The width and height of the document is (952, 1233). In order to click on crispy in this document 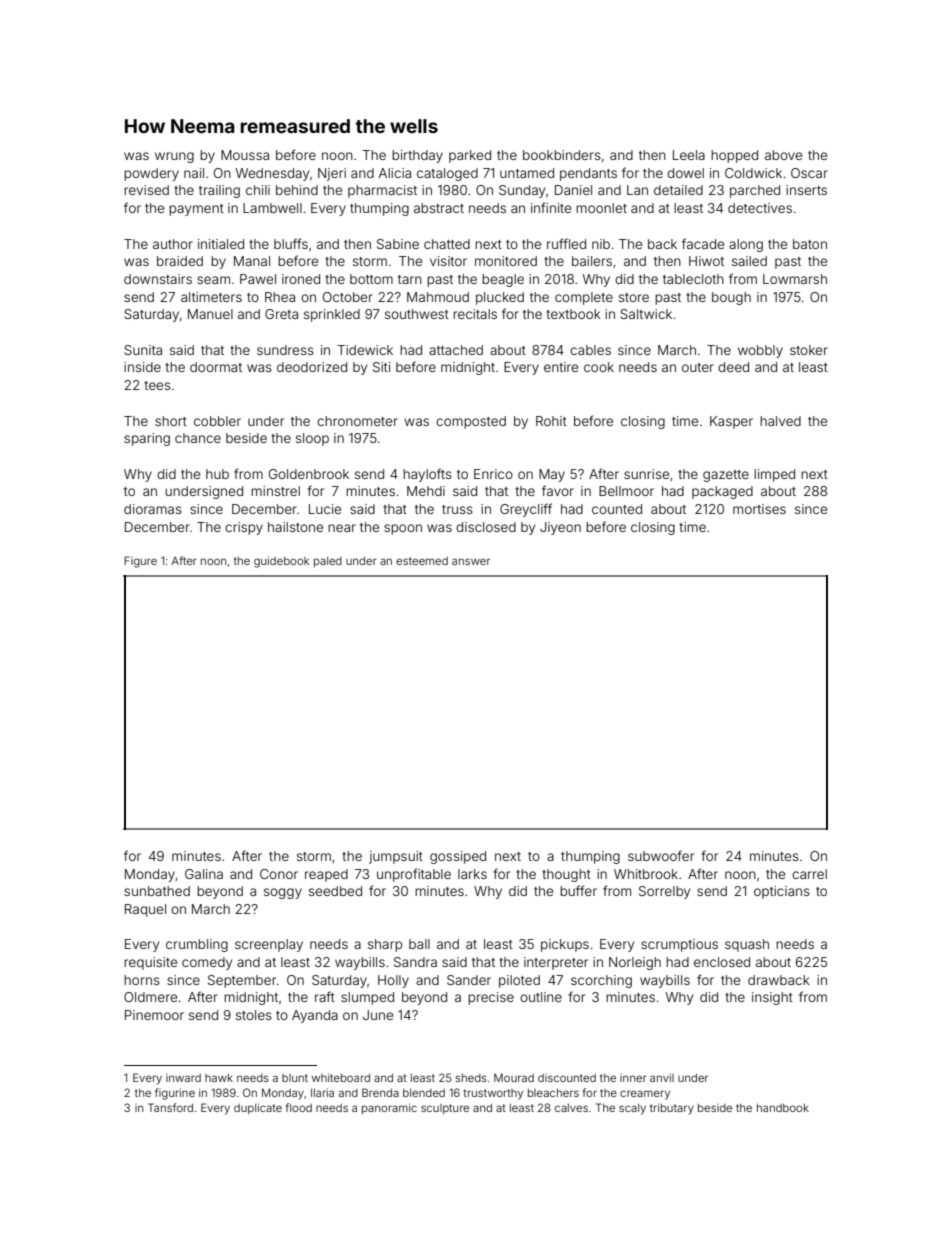, I will do `click(244, 528)`.
